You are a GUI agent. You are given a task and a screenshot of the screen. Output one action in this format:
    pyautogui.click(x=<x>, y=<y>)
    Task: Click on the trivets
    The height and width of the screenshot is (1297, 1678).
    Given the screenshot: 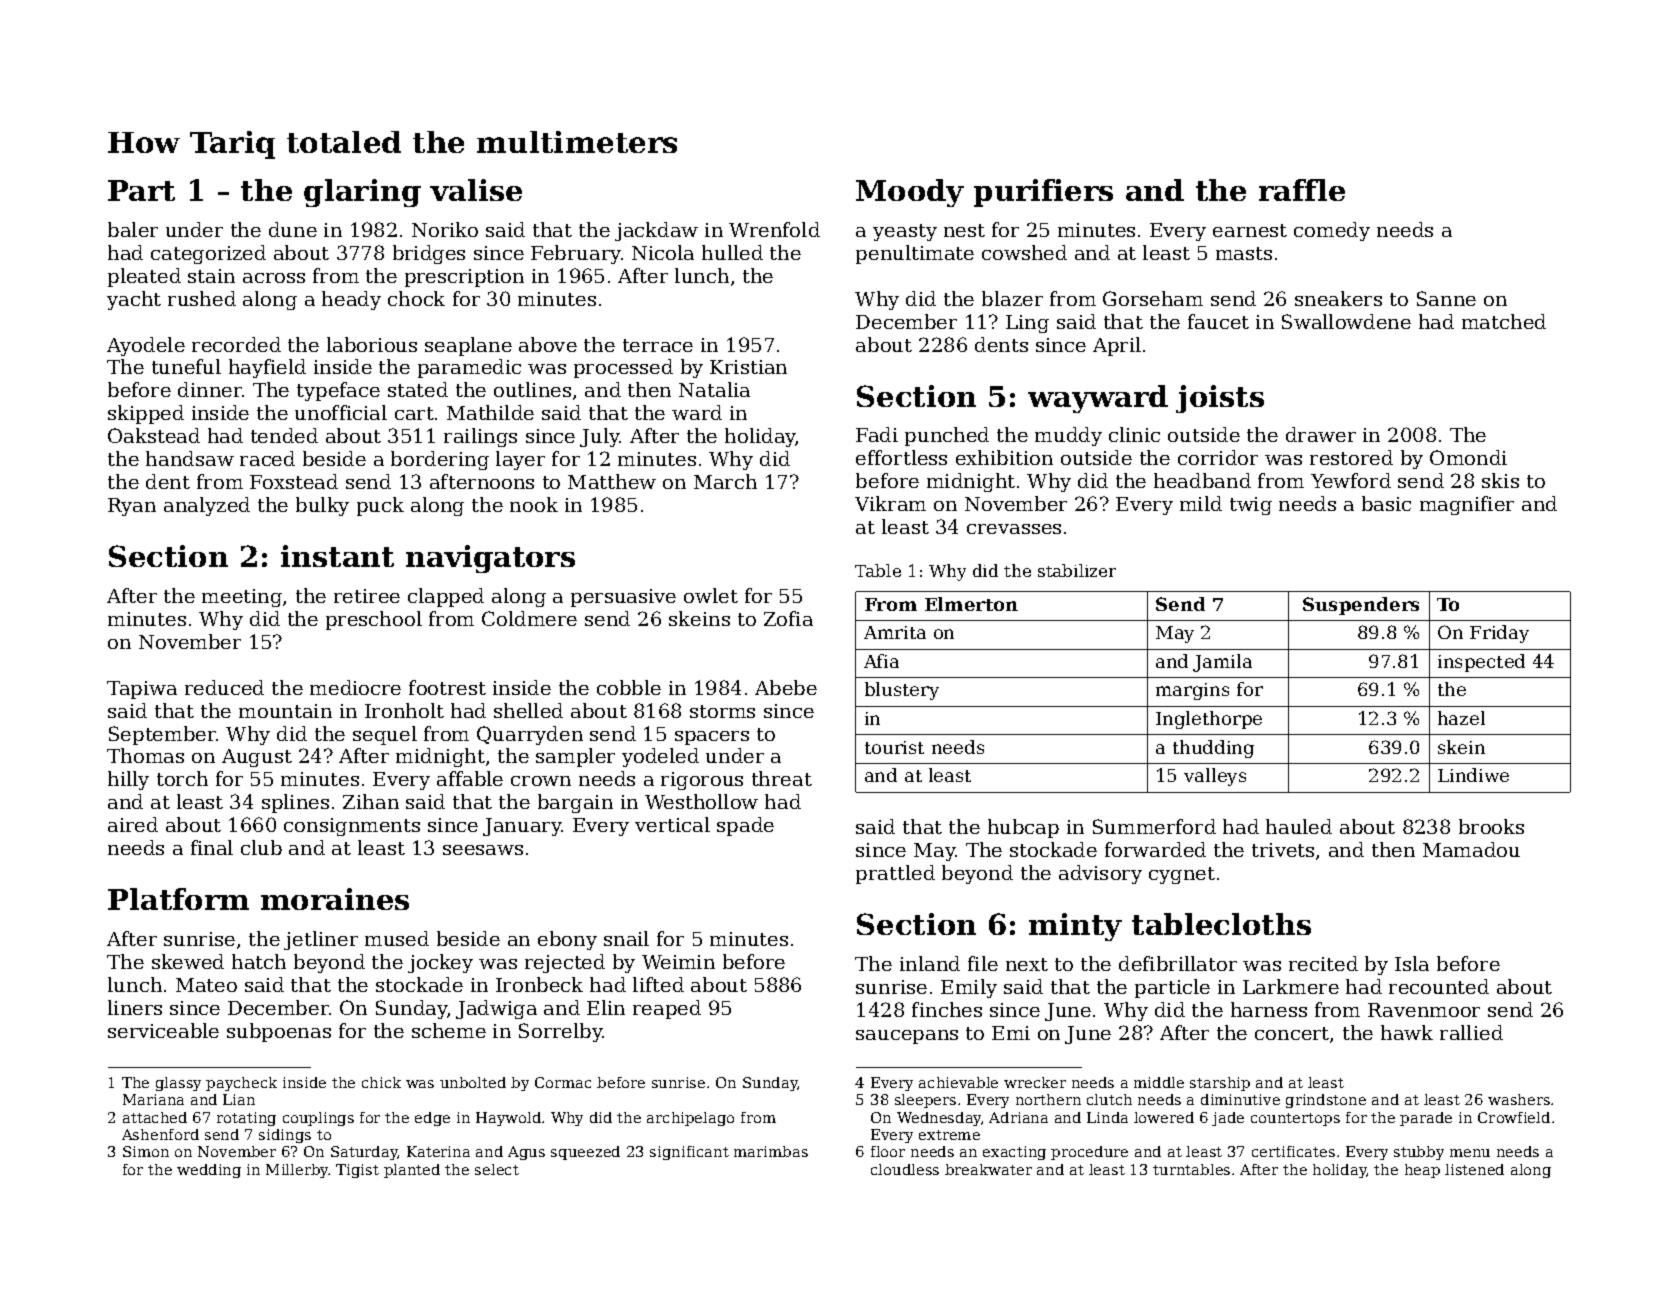 What is the action you would take?
    pyautogui.click(x=1283, y=850)
